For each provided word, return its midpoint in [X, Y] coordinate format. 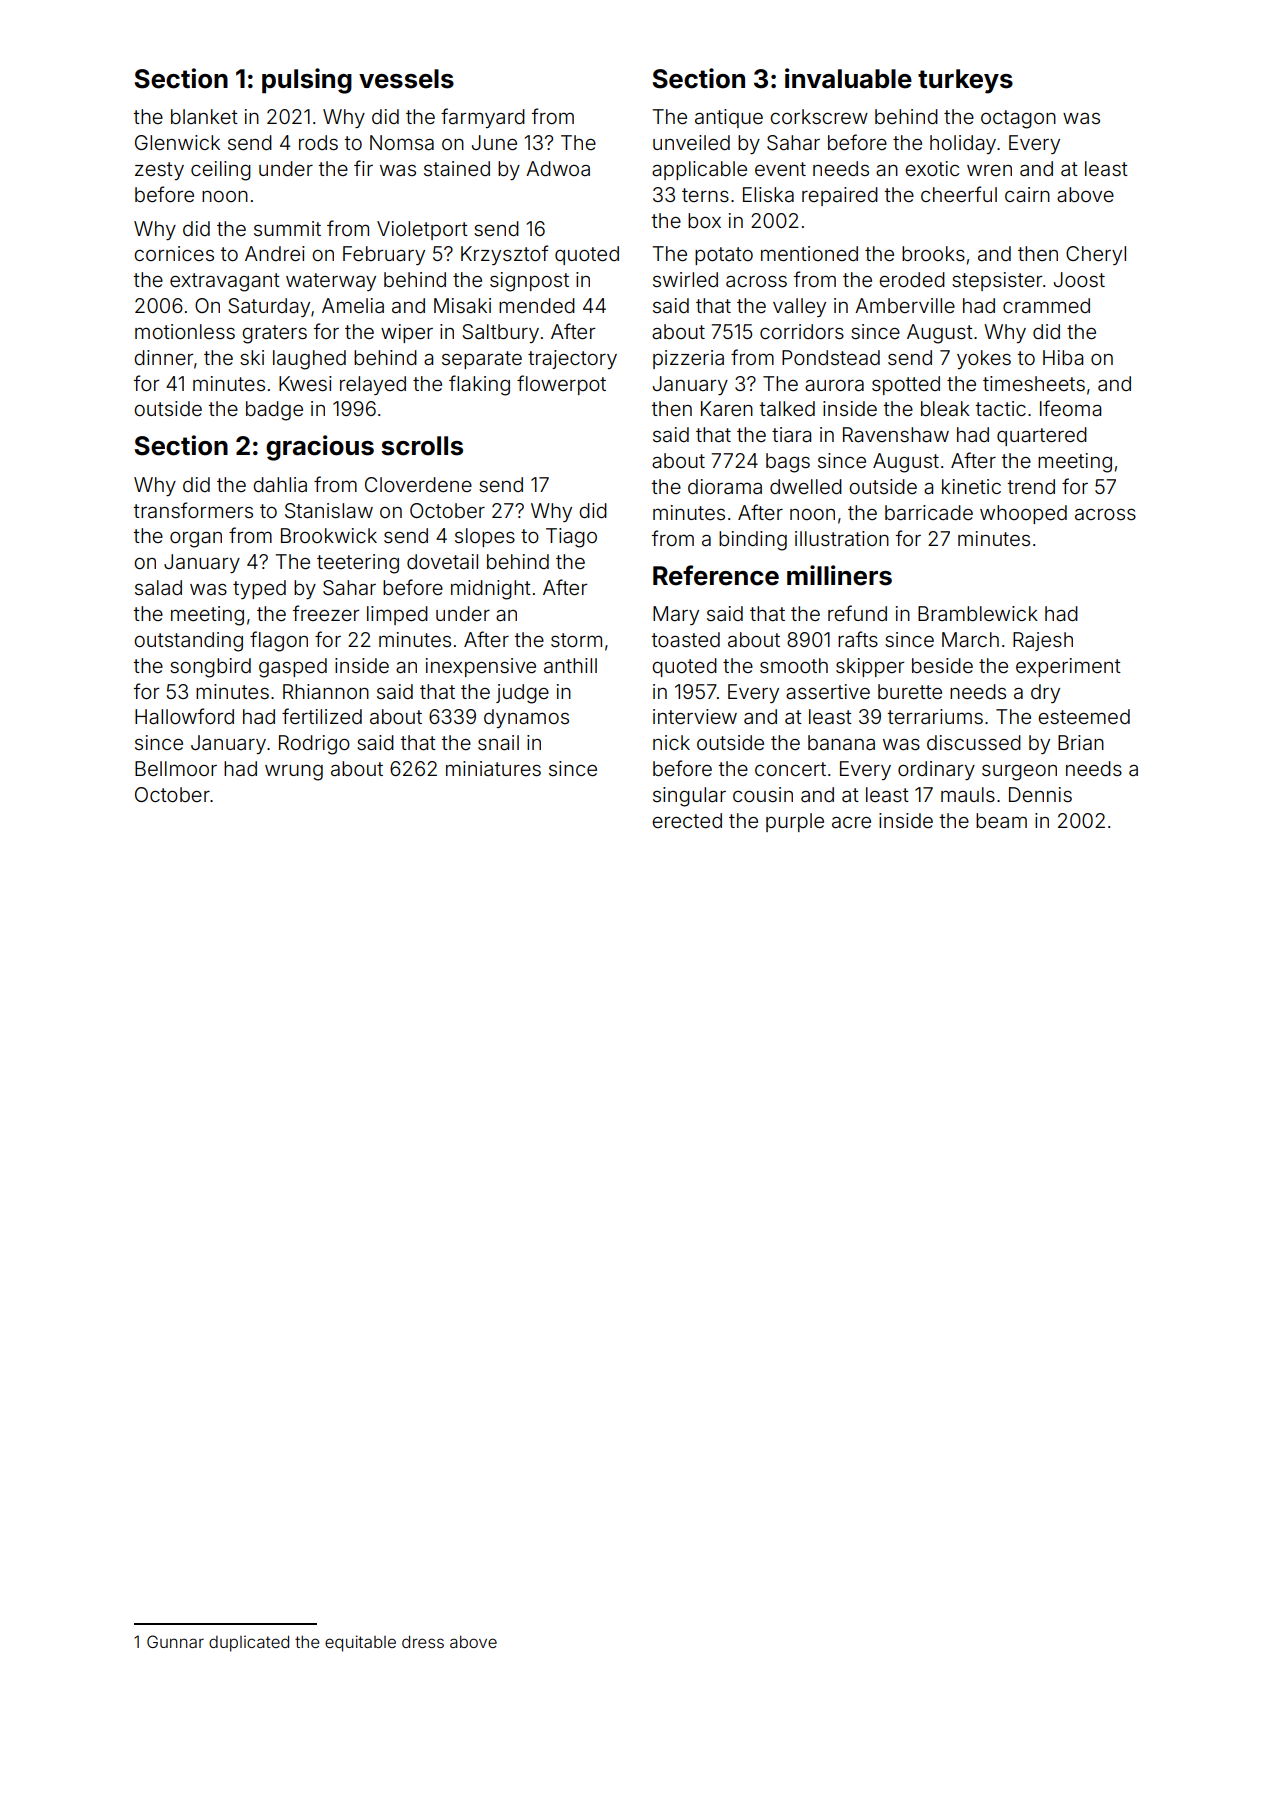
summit [287, 228]
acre [851, 822]
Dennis [1040, 794]
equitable [360, 1643]
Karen [727, 408]
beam [1001, 820]
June [494, 142]
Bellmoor [176, 768]
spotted [906, 385]
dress [423, 1641]
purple [795, 822]
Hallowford [184, 716]
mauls [968, 794]
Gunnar [175, 1641]
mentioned [809, 253]
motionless [185, 331]
